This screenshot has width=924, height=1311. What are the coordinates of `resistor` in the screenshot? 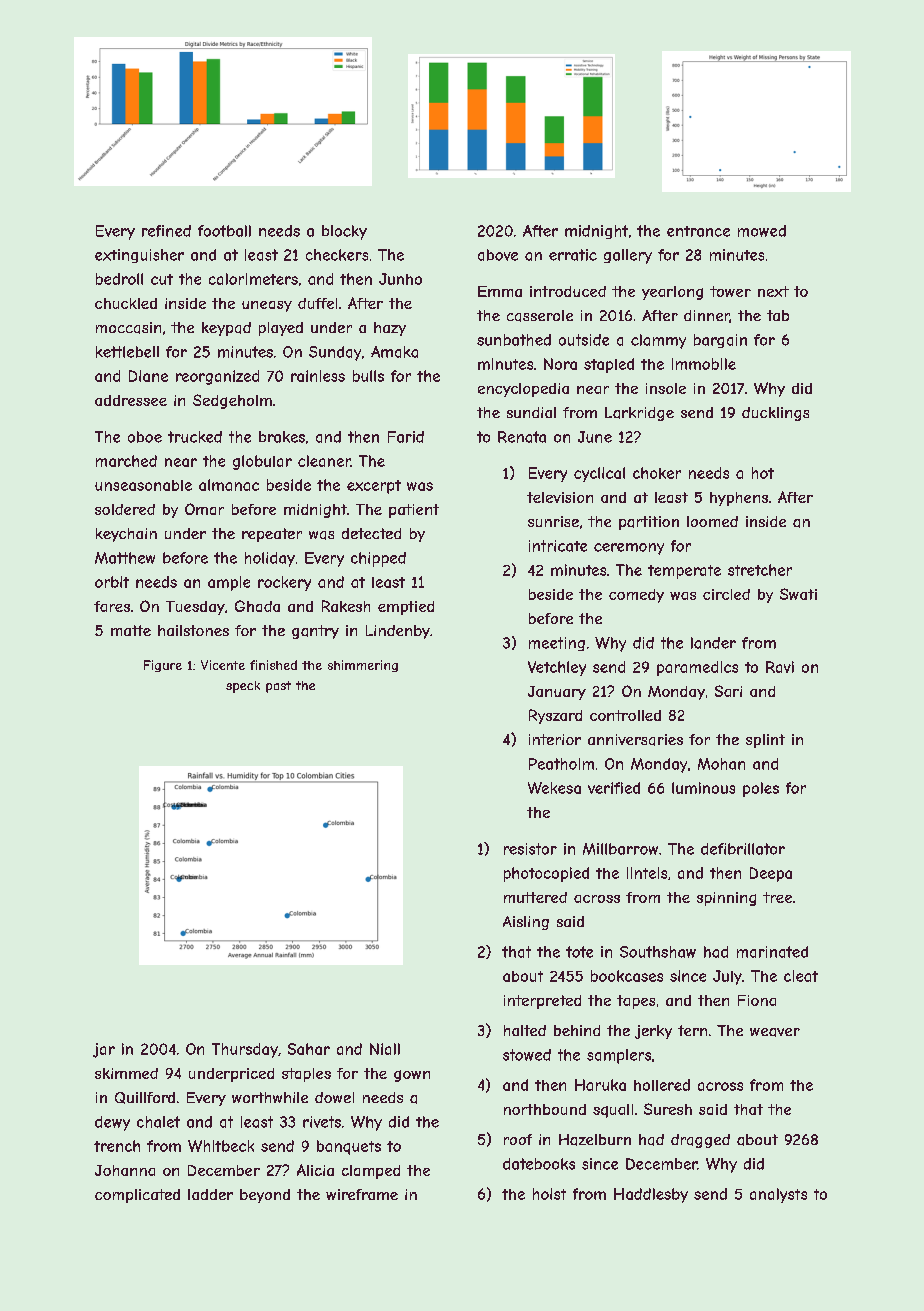 It's located at (530, 849).
